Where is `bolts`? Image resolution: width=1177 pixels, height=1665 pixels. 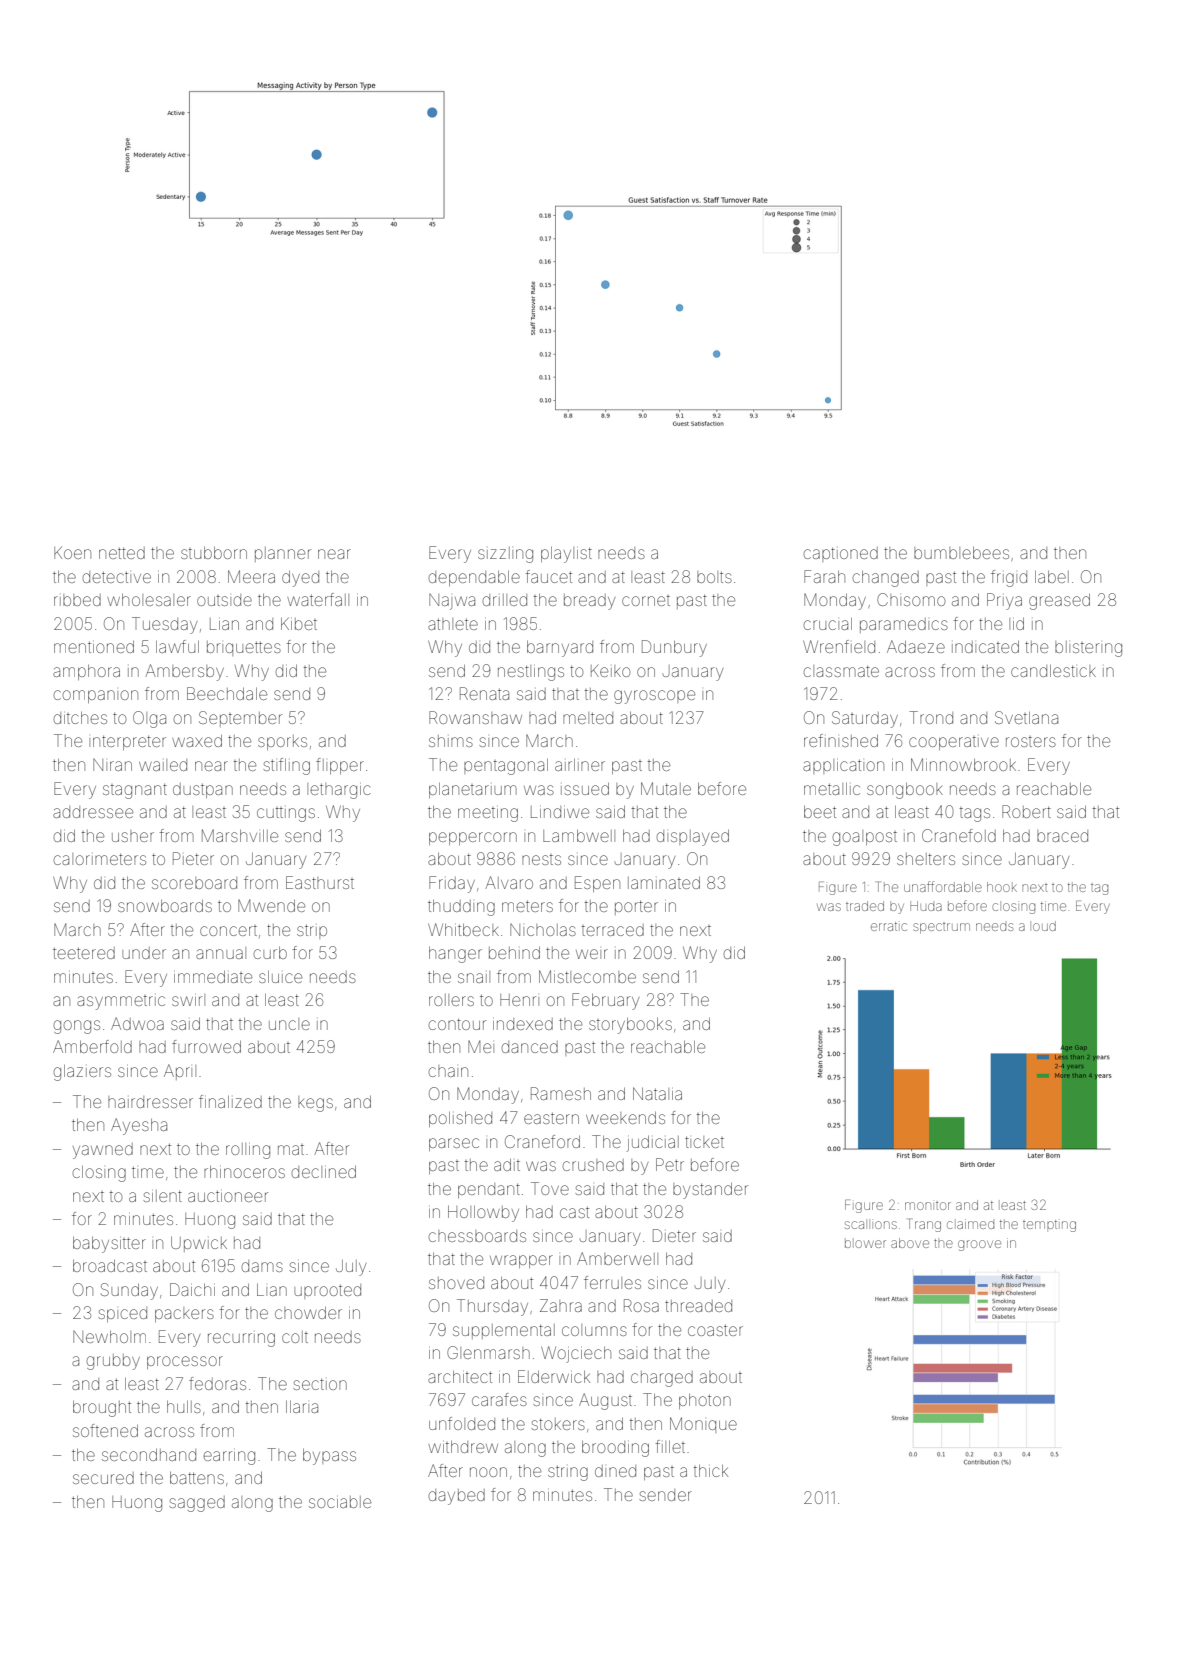 bolts is located at coordinates (714, 577).
